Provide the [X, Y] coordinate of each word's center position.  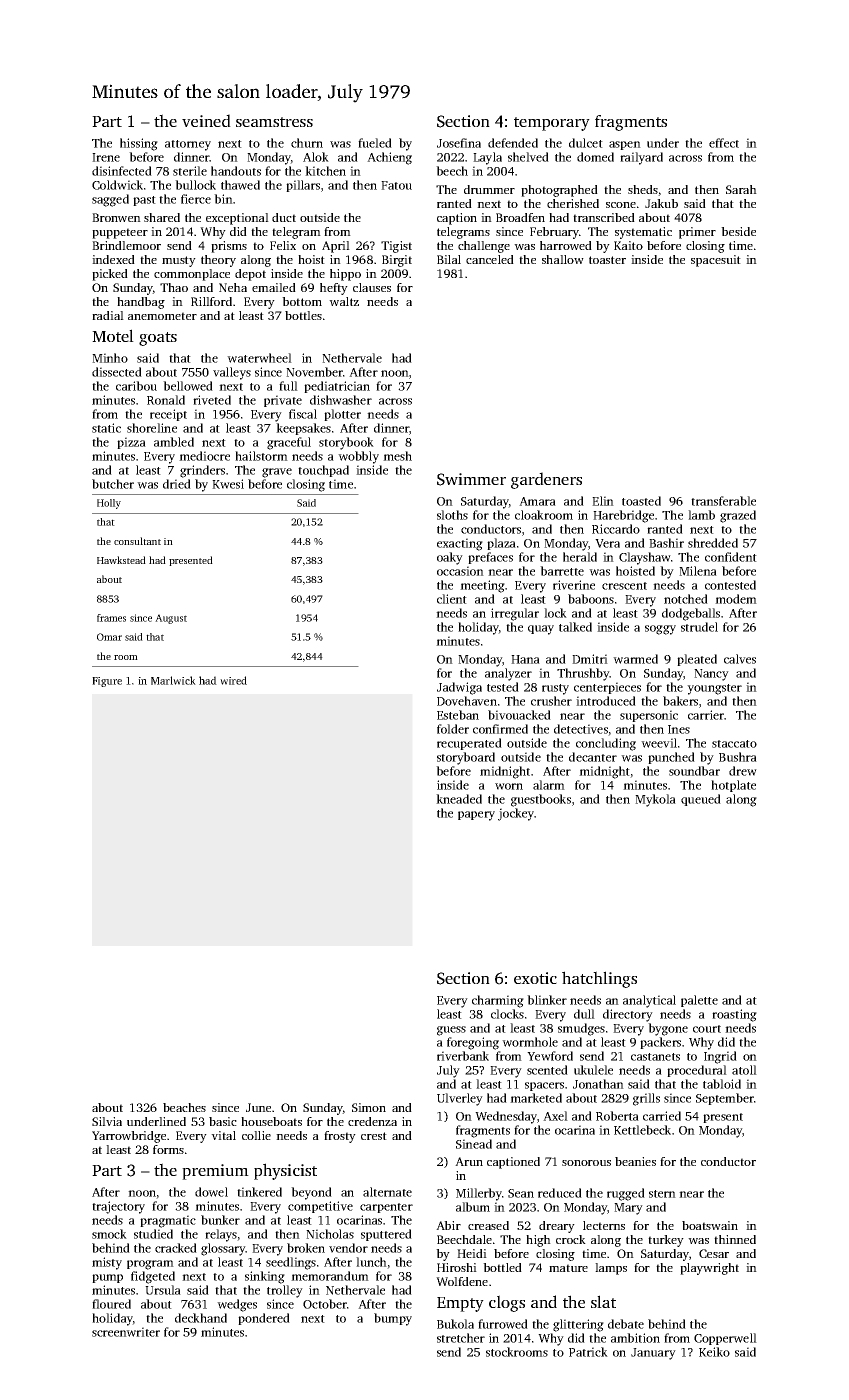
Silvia [107, 1121]
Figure [107, 682]
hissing [139, 144]
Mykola [655, 800]
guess [451, 1031]
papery [476, 816]
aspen [625, 145]
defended [513, 143]
